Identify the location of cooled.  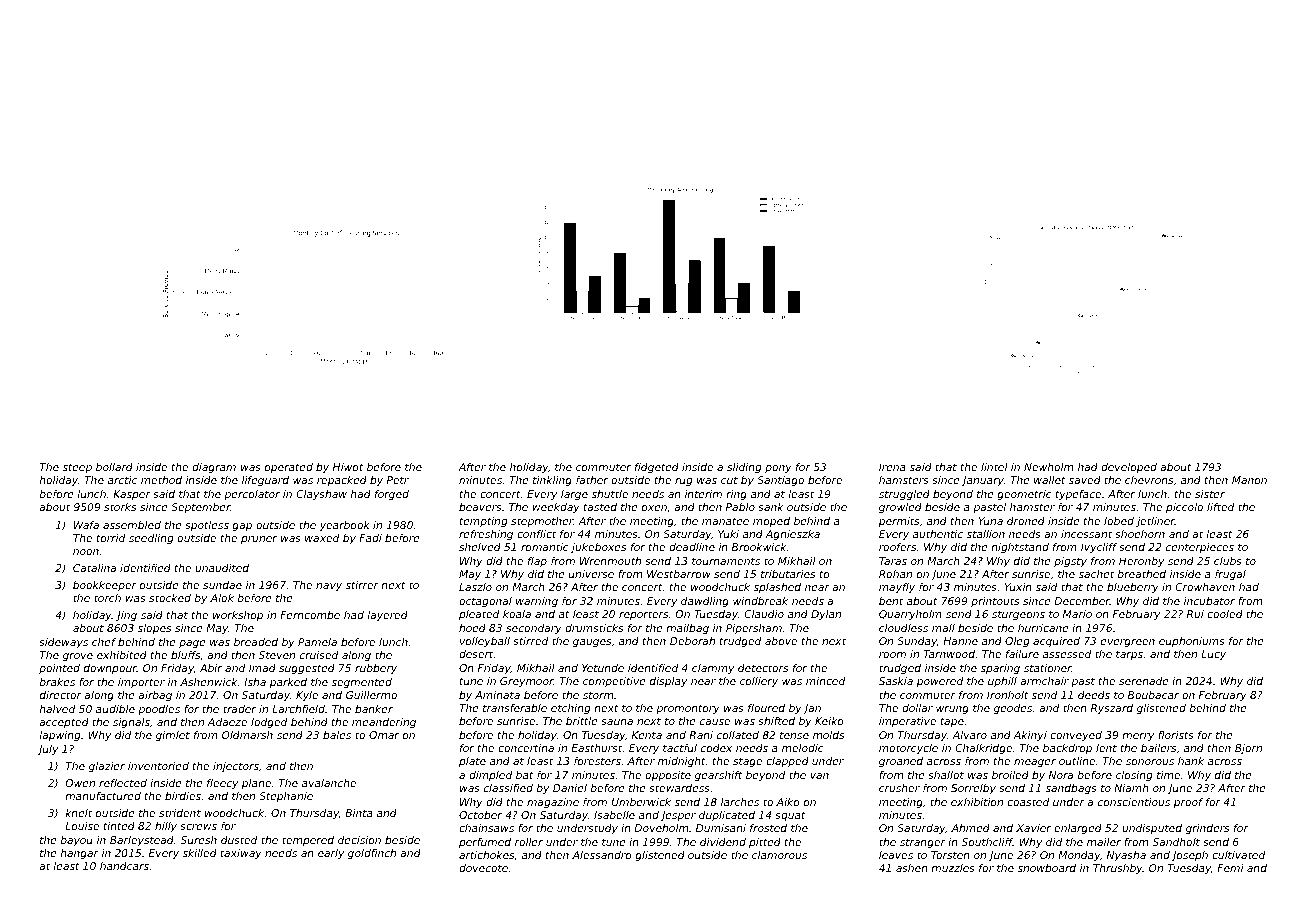
(1225, 614).
